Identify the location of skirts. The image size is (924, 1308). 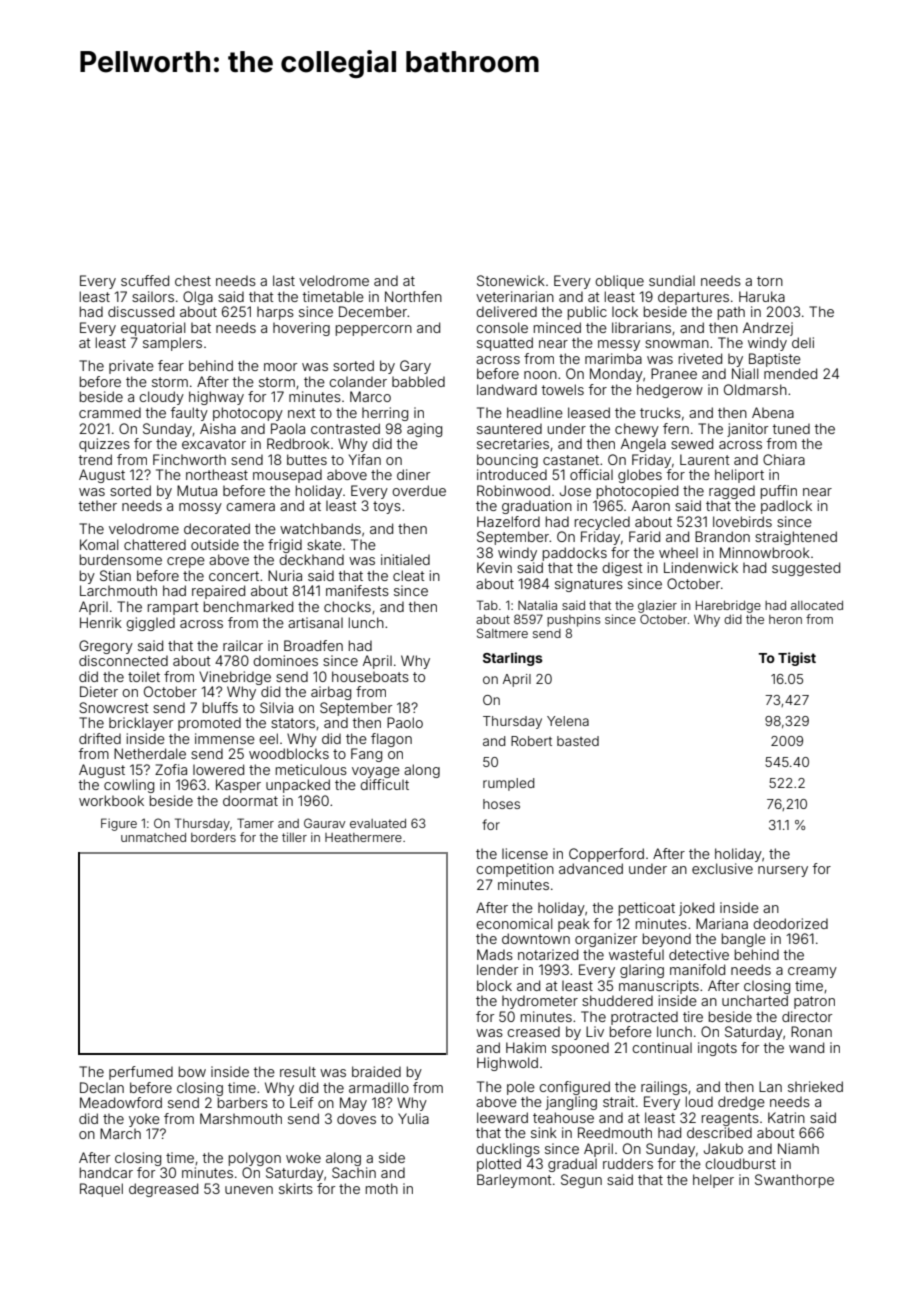
(296, 1188).
